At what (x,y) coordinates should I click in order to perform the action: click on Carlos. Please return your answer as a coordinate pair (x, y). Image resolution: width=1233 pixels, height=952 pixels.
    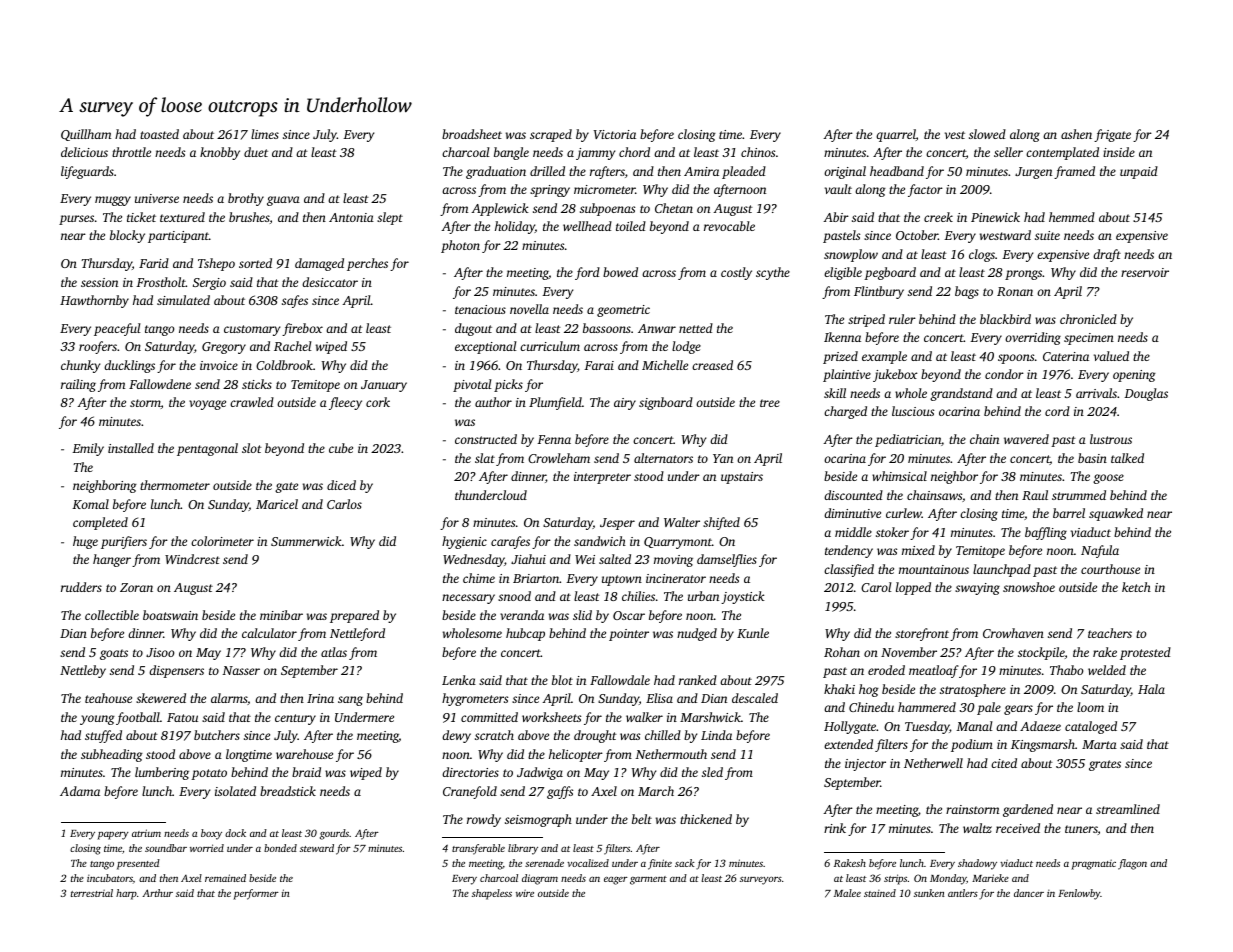
    Looking at the image, I should click on (344, 504).
